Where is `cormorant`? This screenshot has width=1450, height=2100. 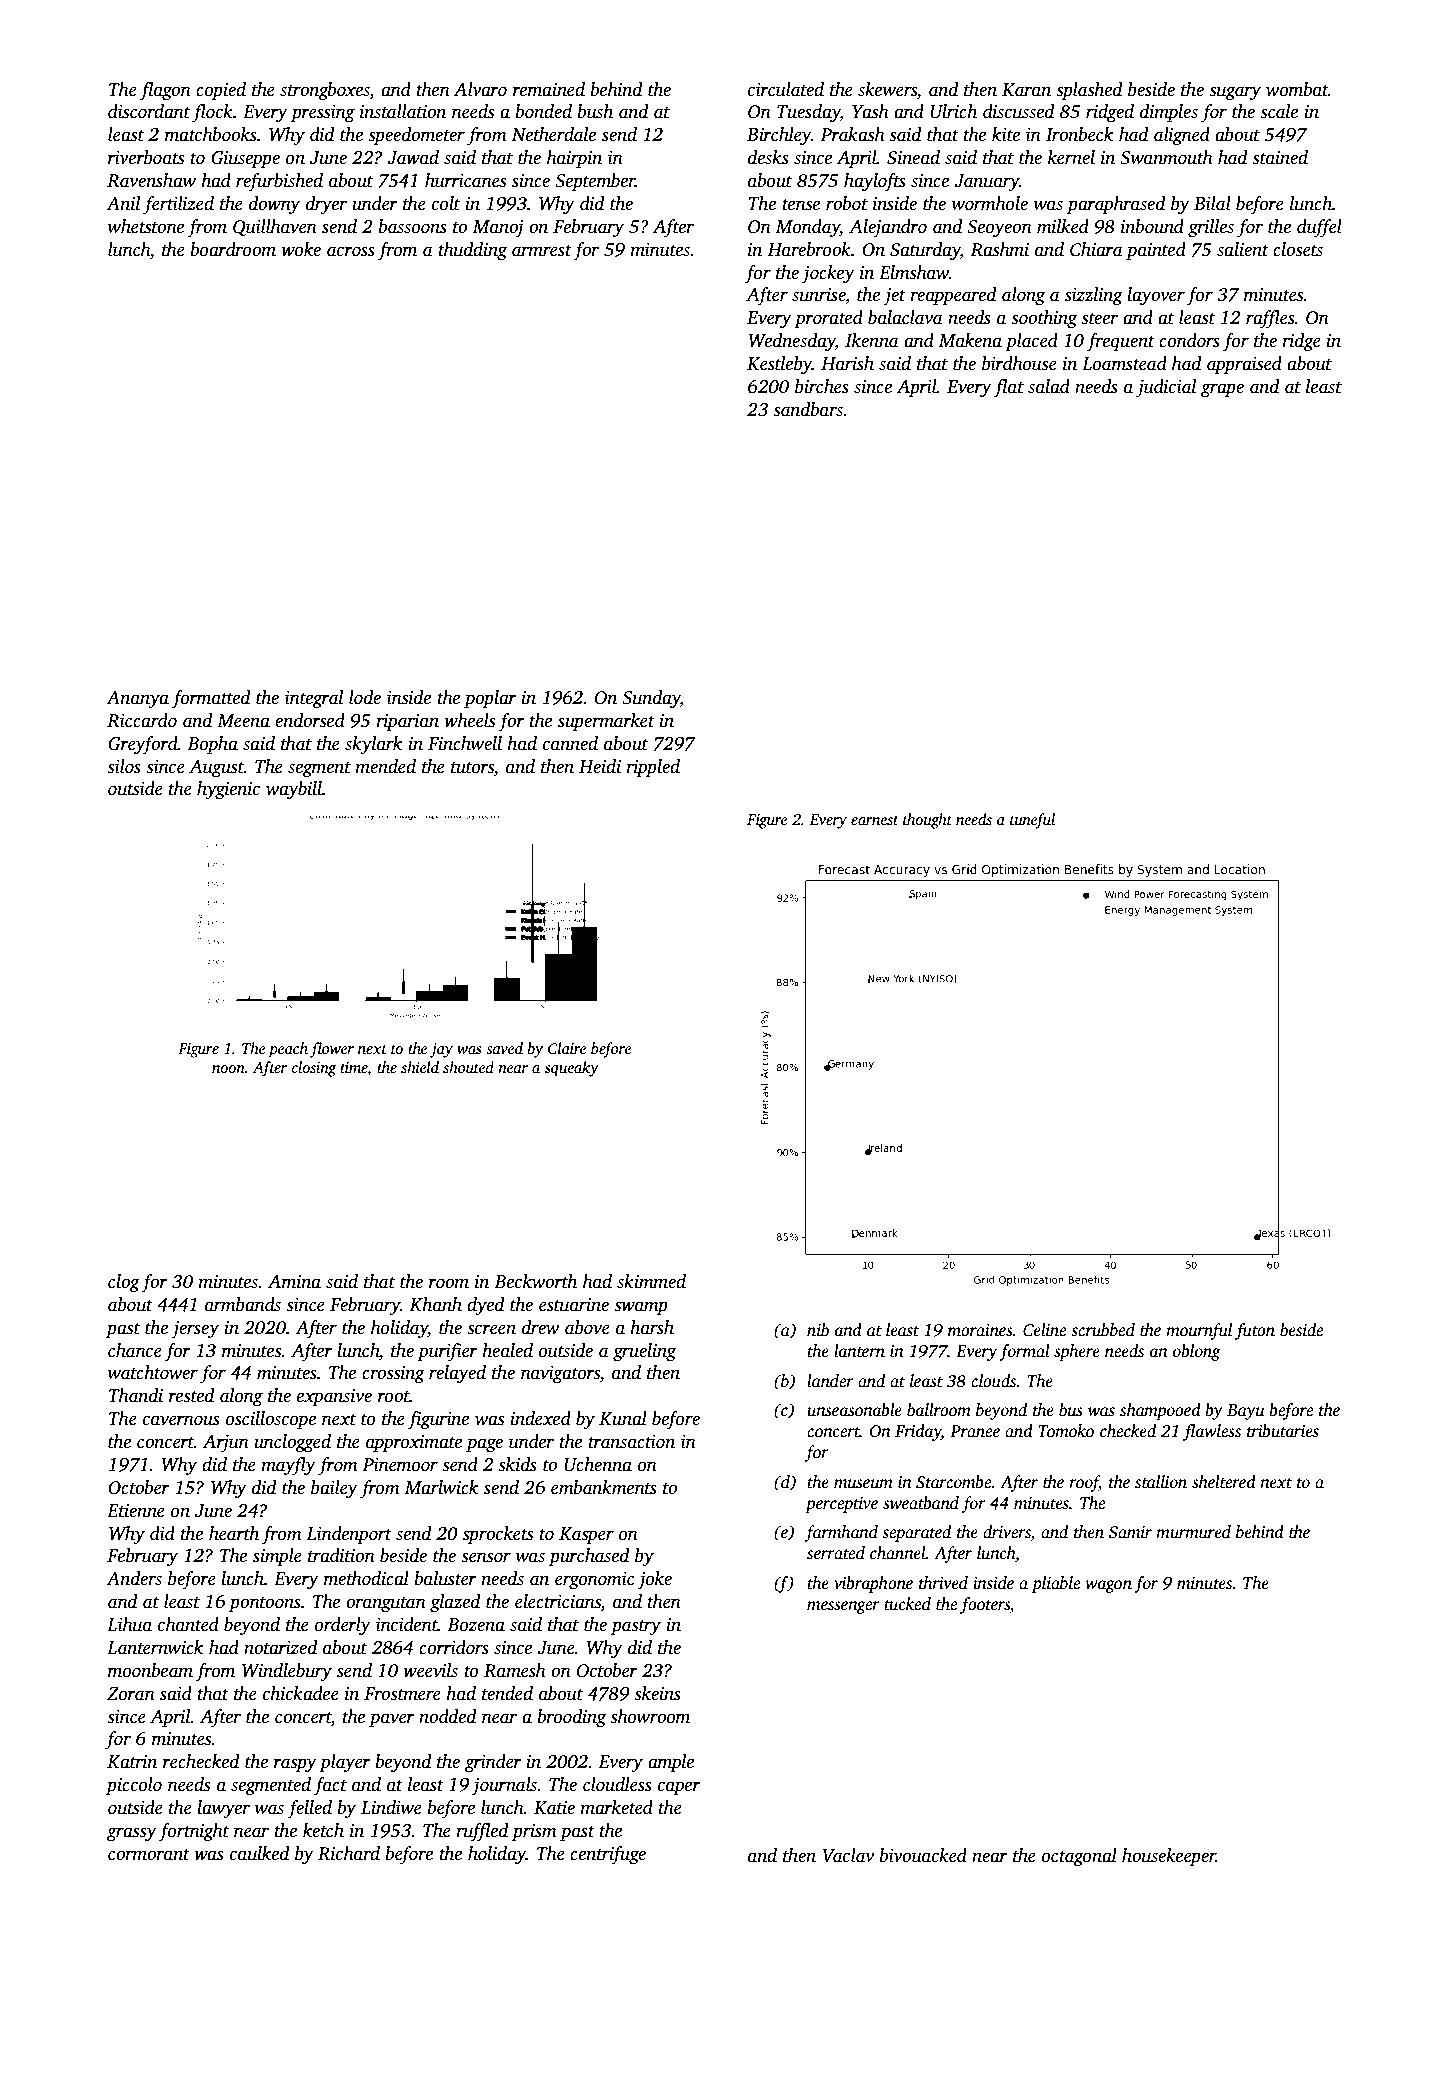 cormorant is located at coordinates (149, 1855).
